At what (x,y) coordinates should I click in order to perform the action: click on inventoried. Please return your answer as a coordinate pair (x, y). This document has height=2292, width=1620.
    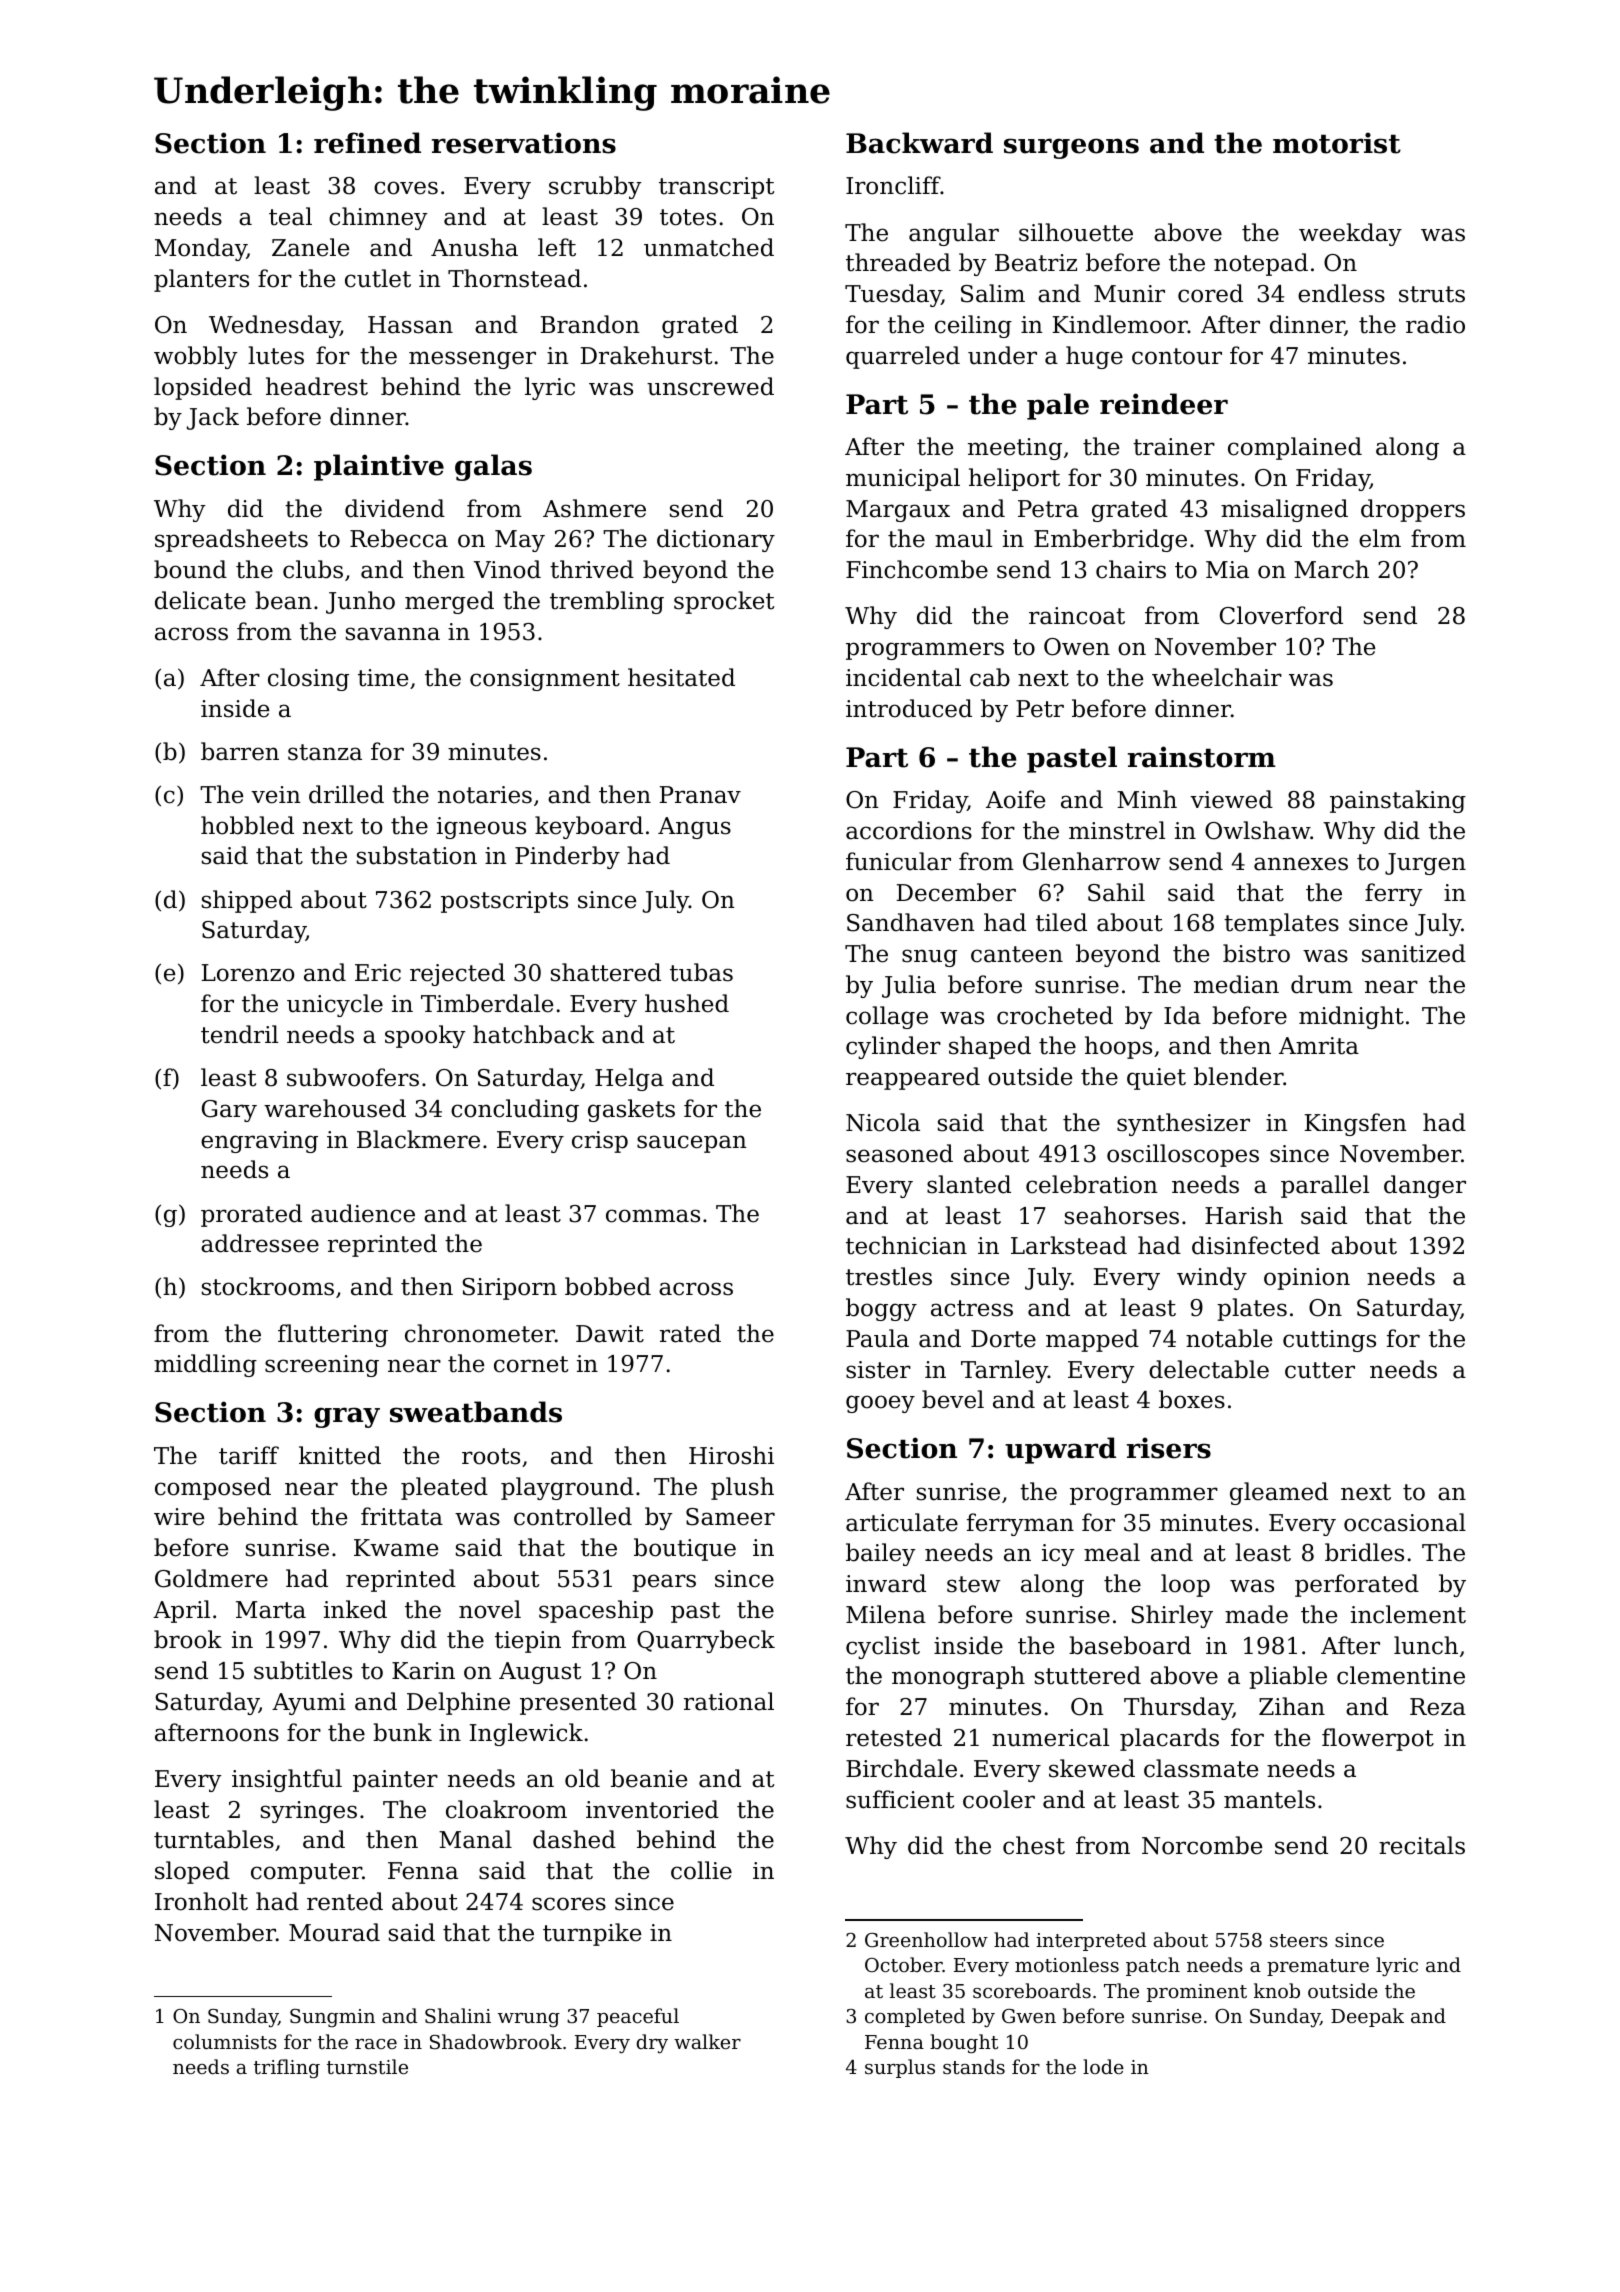
    Looking at the image, I should click on (652, 1809).
